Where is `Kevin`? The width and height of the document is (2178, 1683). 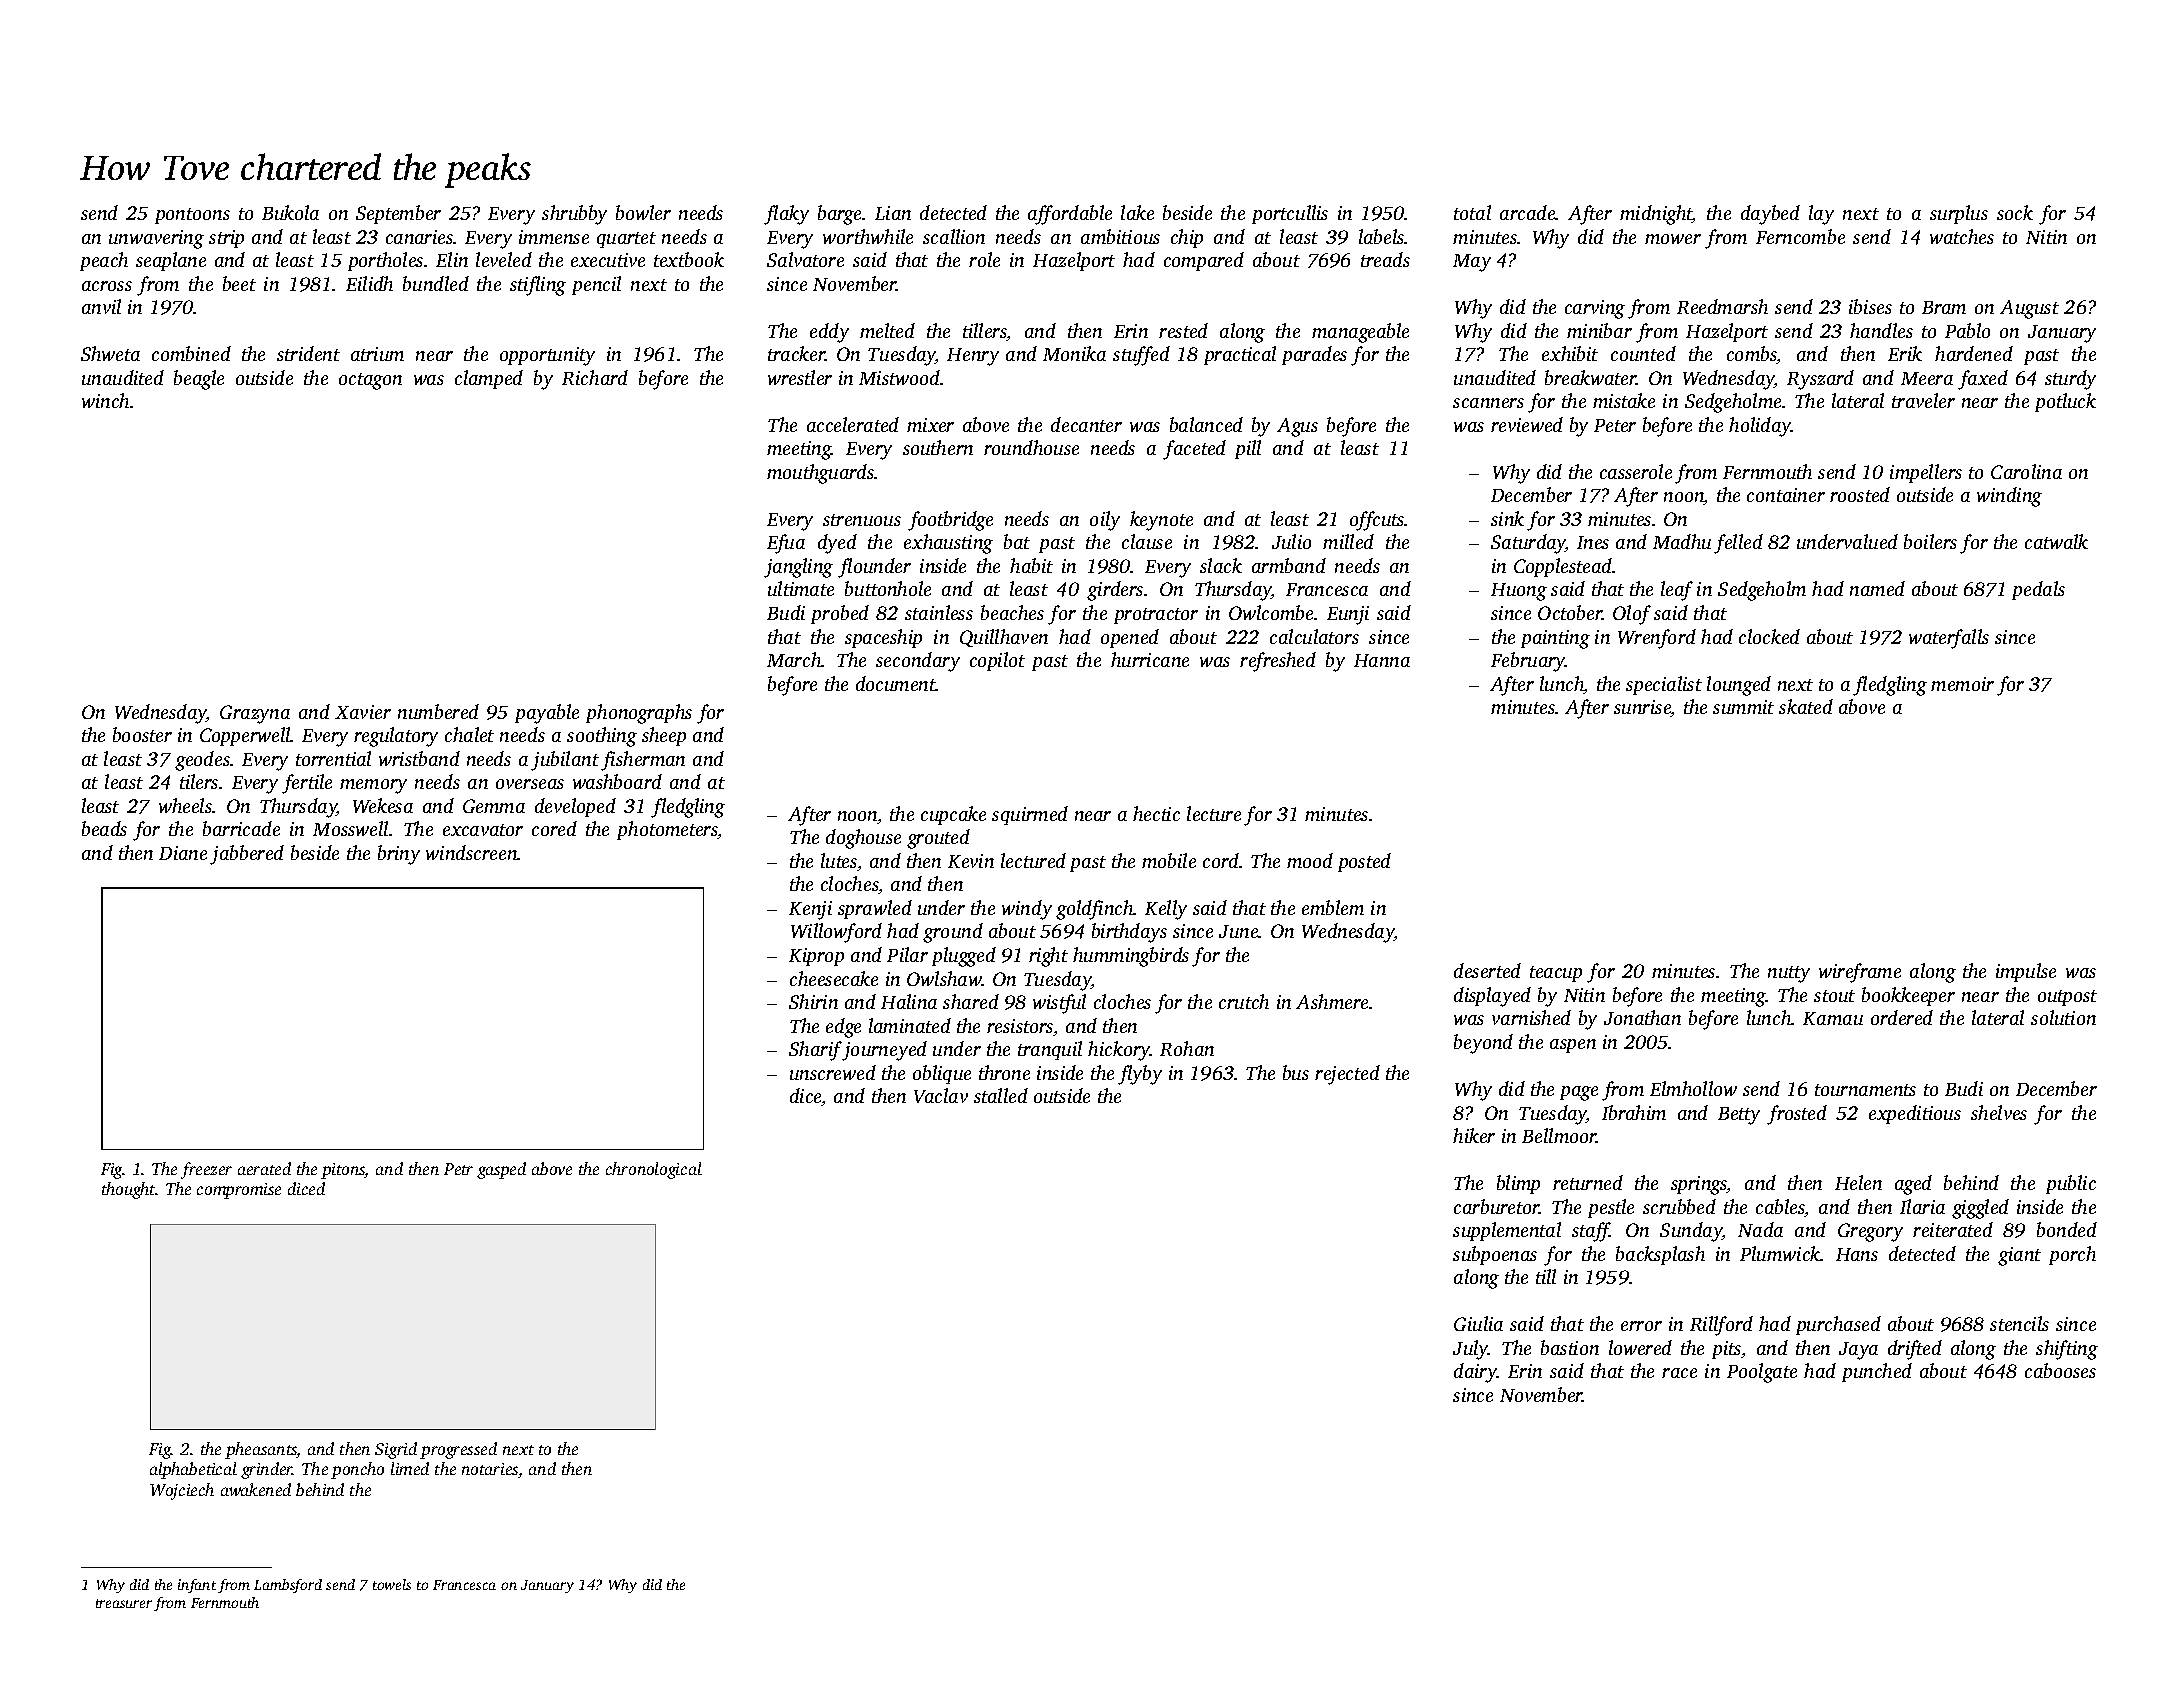 Kevin is located at coordinates (971, 861).
